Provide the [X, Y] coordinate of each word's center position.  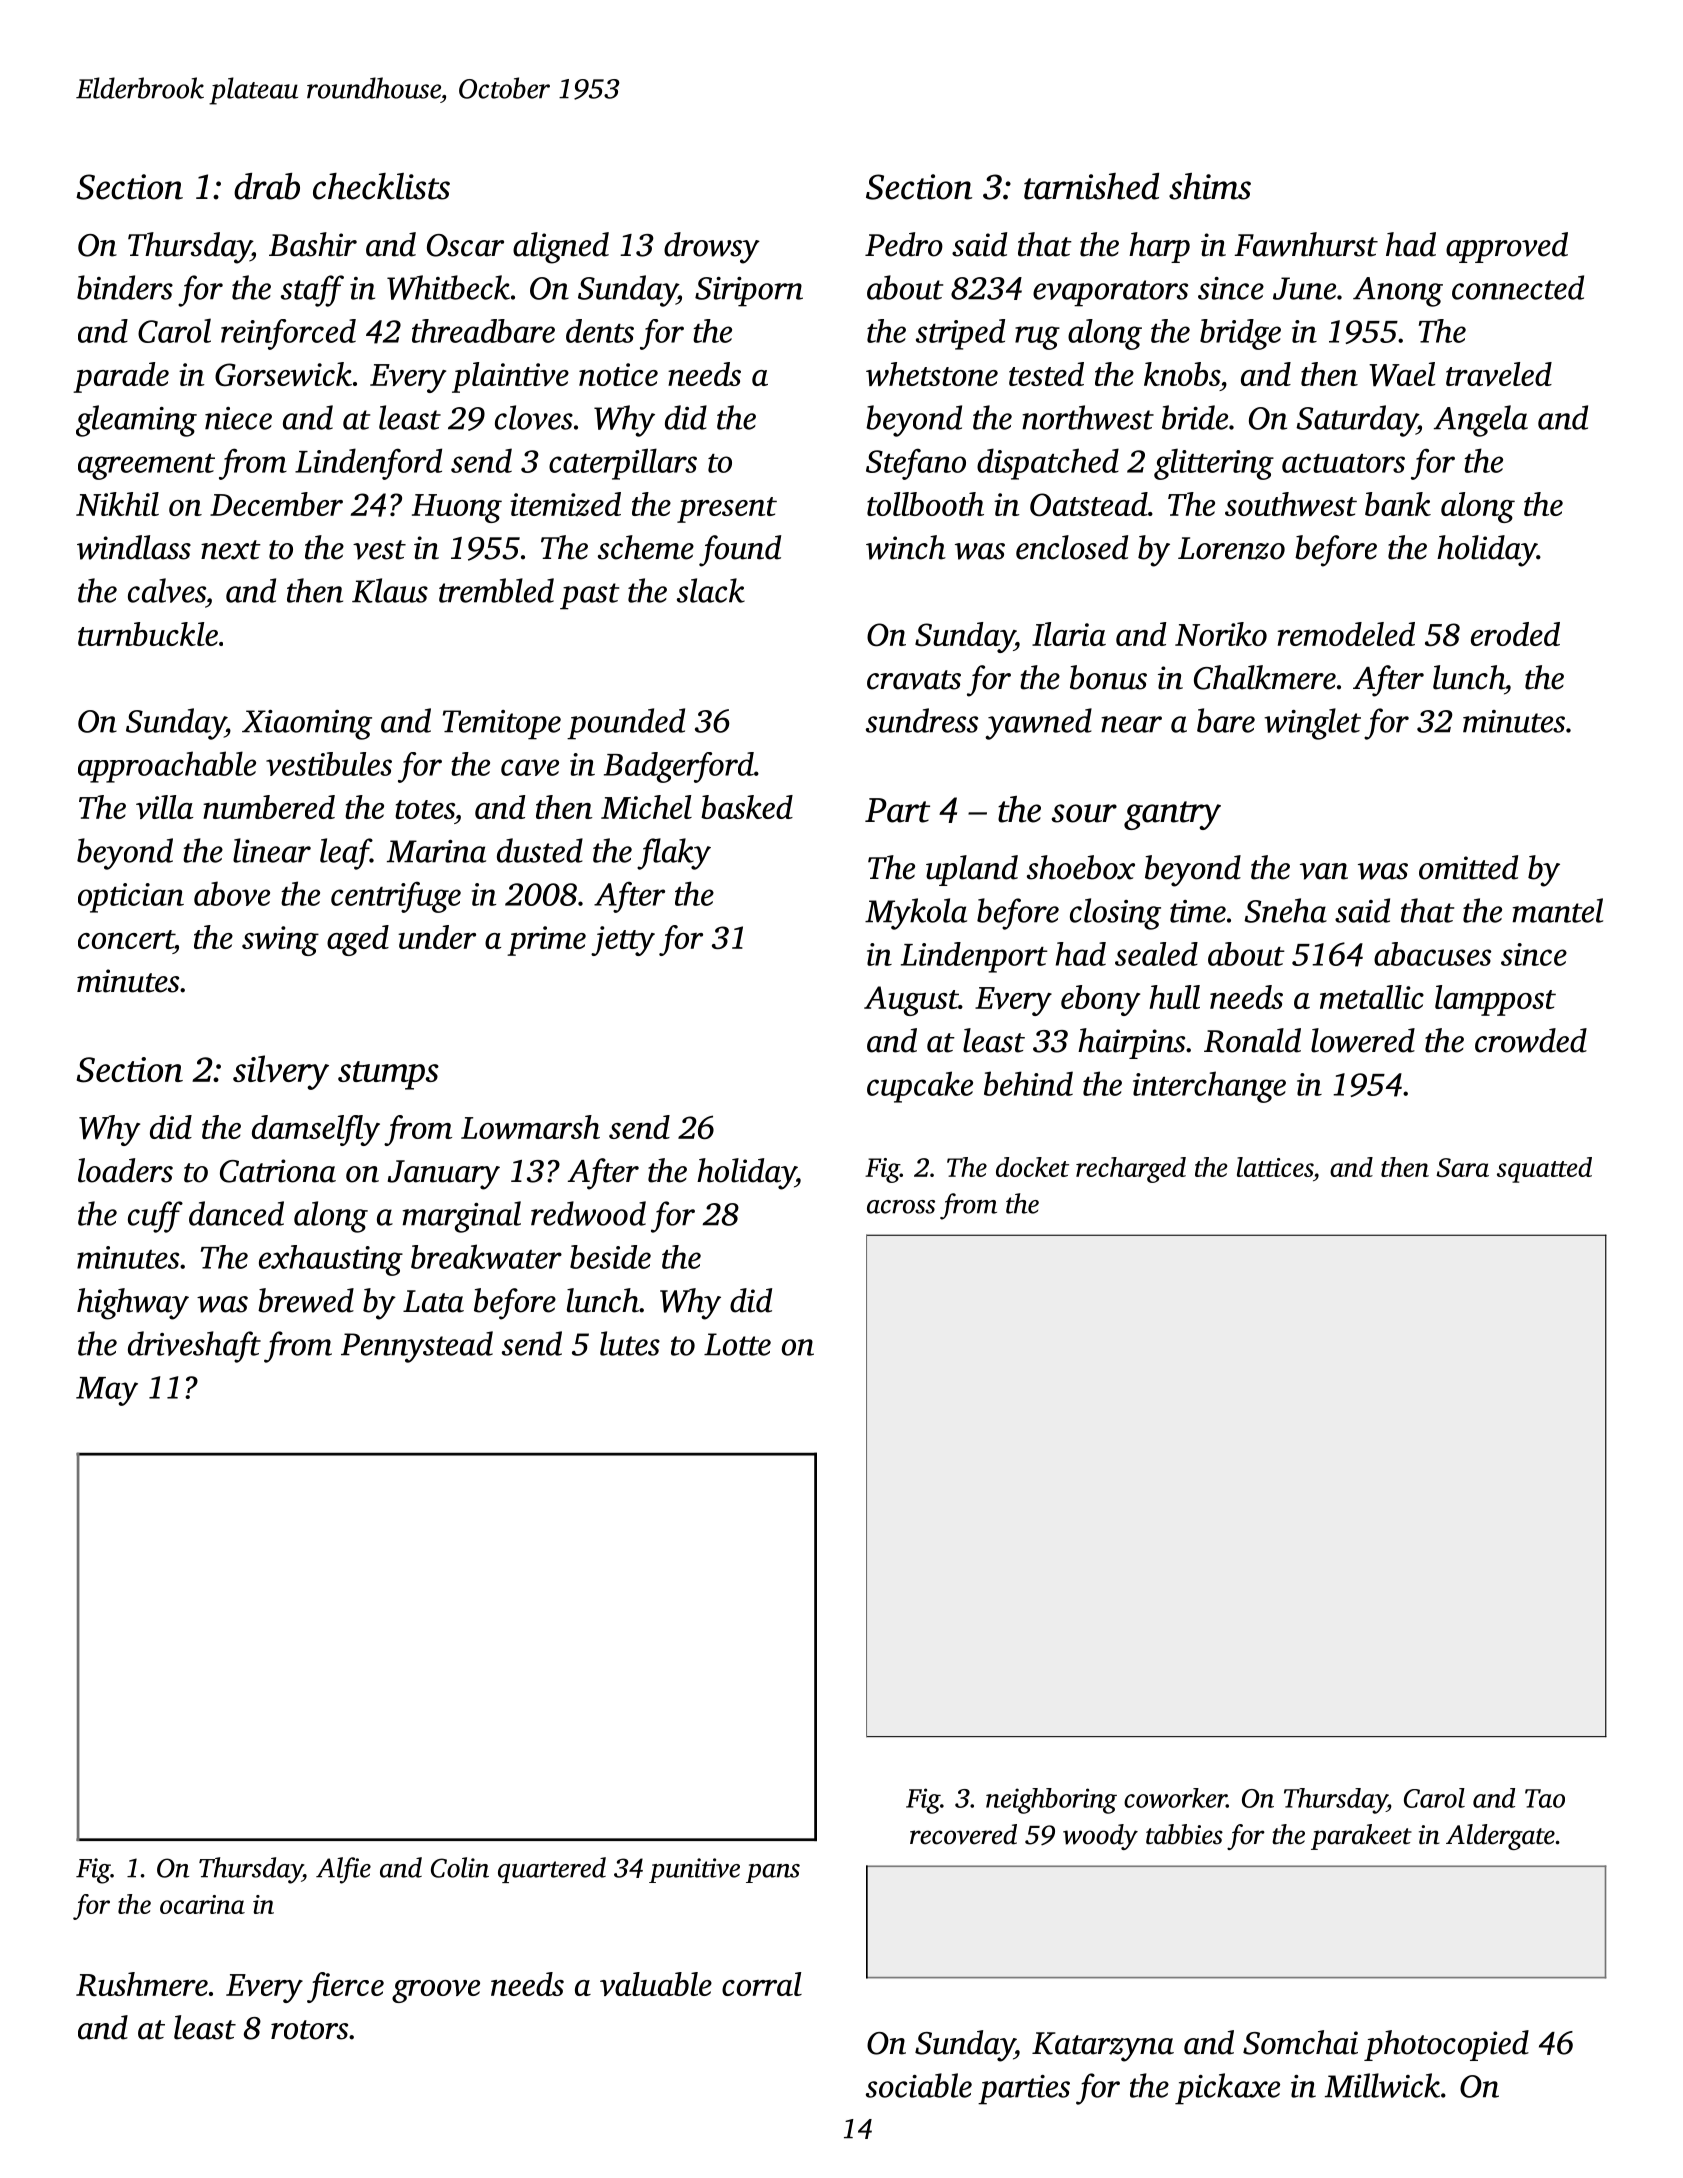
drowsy [712, 248]
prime [546, 941]
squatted [1544, 1170]
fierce [345, 1987]
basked [747, 807]
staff [312, 291]
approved [1507, 247]
